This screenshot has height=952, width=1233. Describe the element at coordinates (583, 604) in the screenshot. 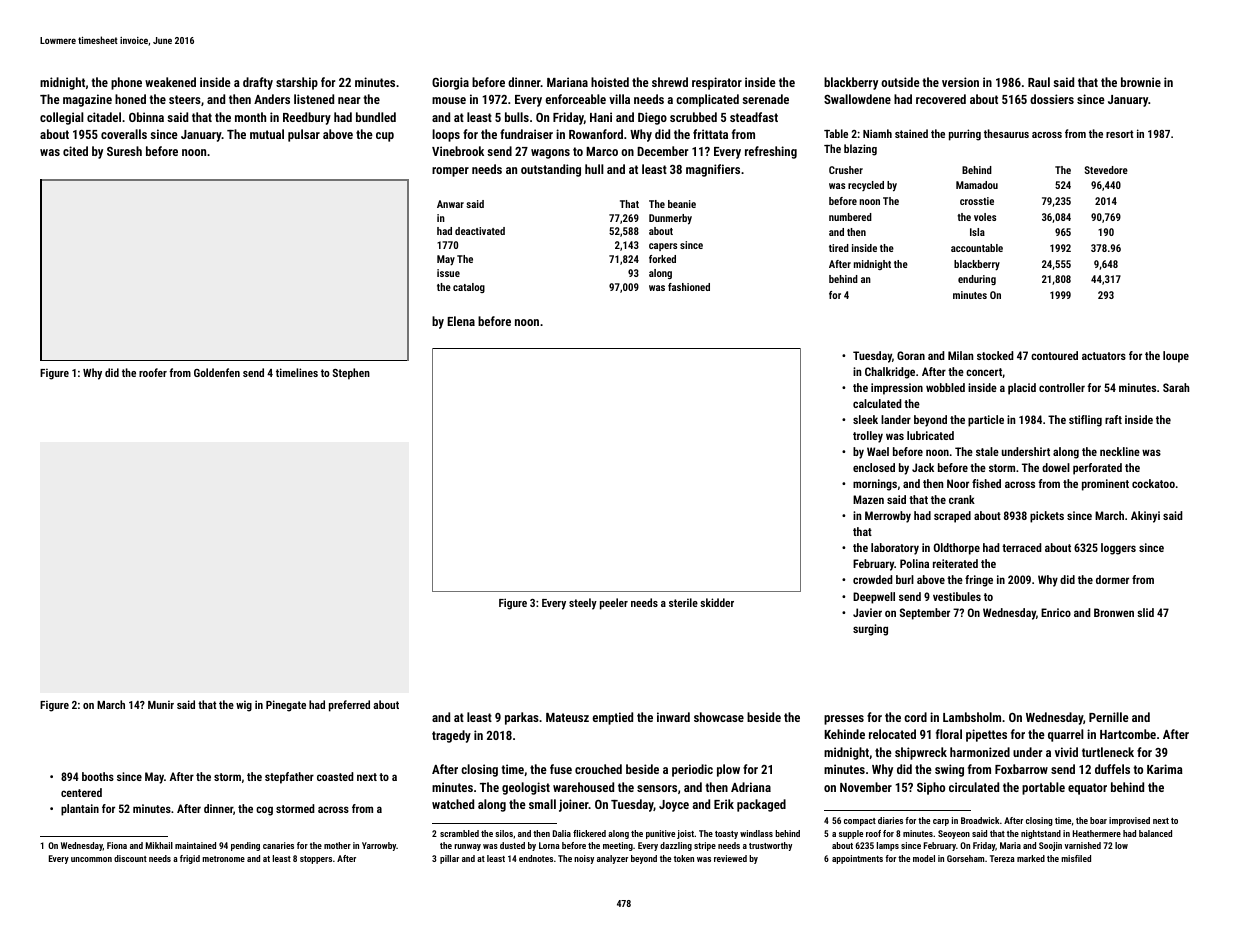

I see `steely` at that location.
